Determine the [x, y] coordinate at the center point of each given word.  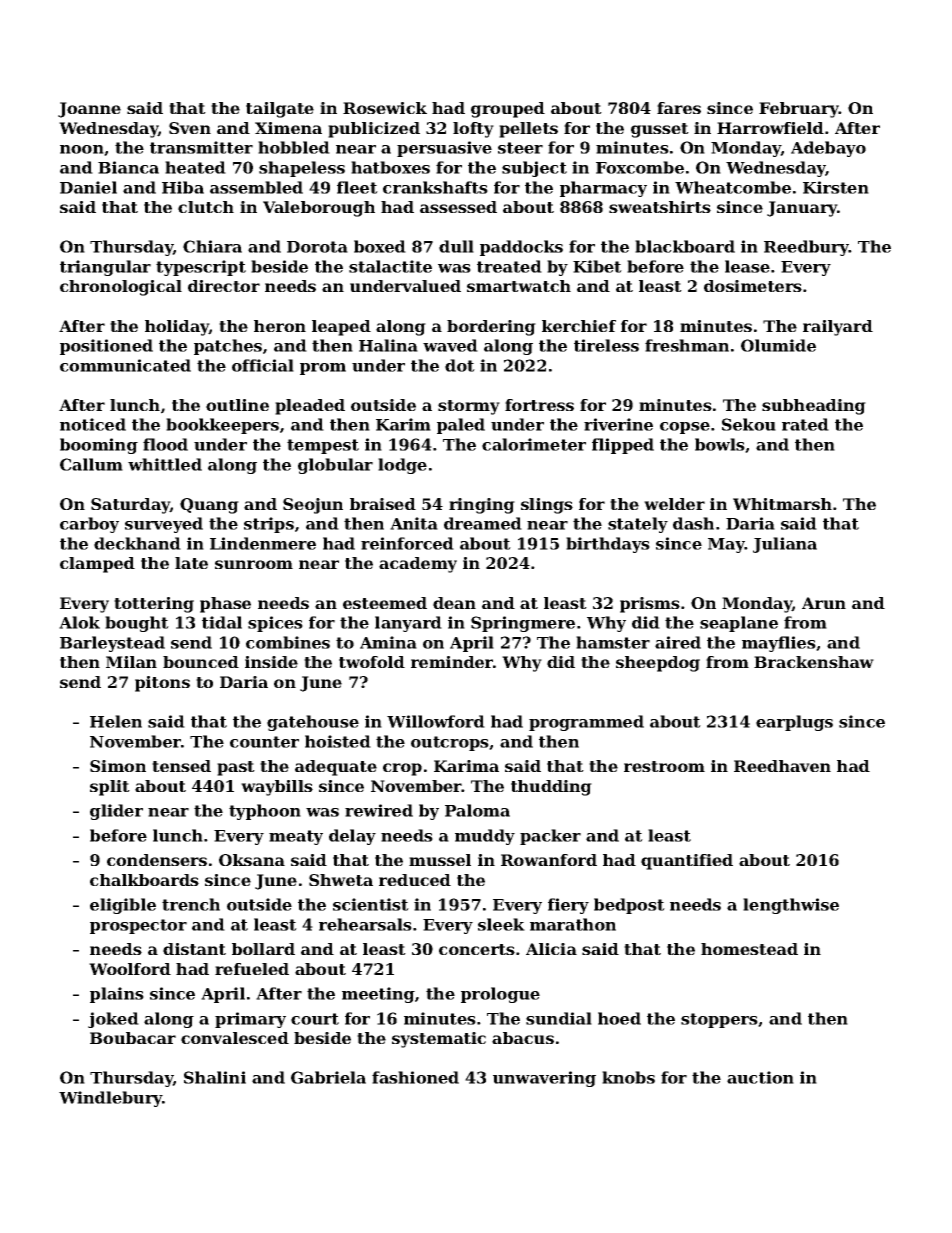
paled [461, 426]
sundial [559, 1018]
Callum [91, 464]
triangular [105, 268]
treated [509, 266]
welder [674, 504]
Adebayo [828, 149]
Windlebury [111, 1099]
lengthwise [791, 906]
